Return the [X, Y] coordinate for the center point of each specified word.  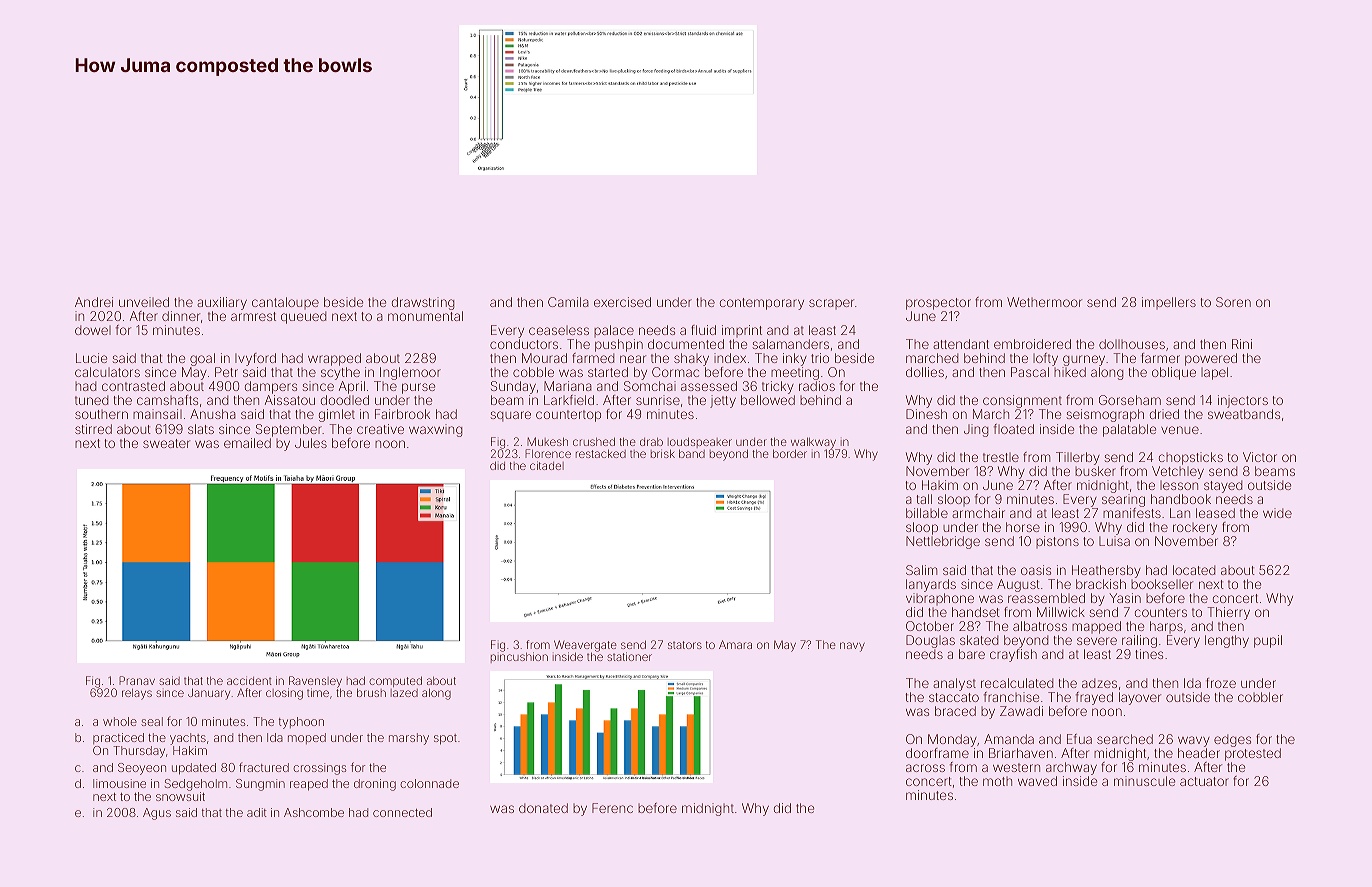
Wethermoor [1044, 302]
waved [1037, 781]
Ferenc [612, 808]
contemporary [762, 304]
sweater [166, 443]
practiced [118, 738]
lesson [1179, 485]
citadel [547, 465]
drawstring [423, 303]
